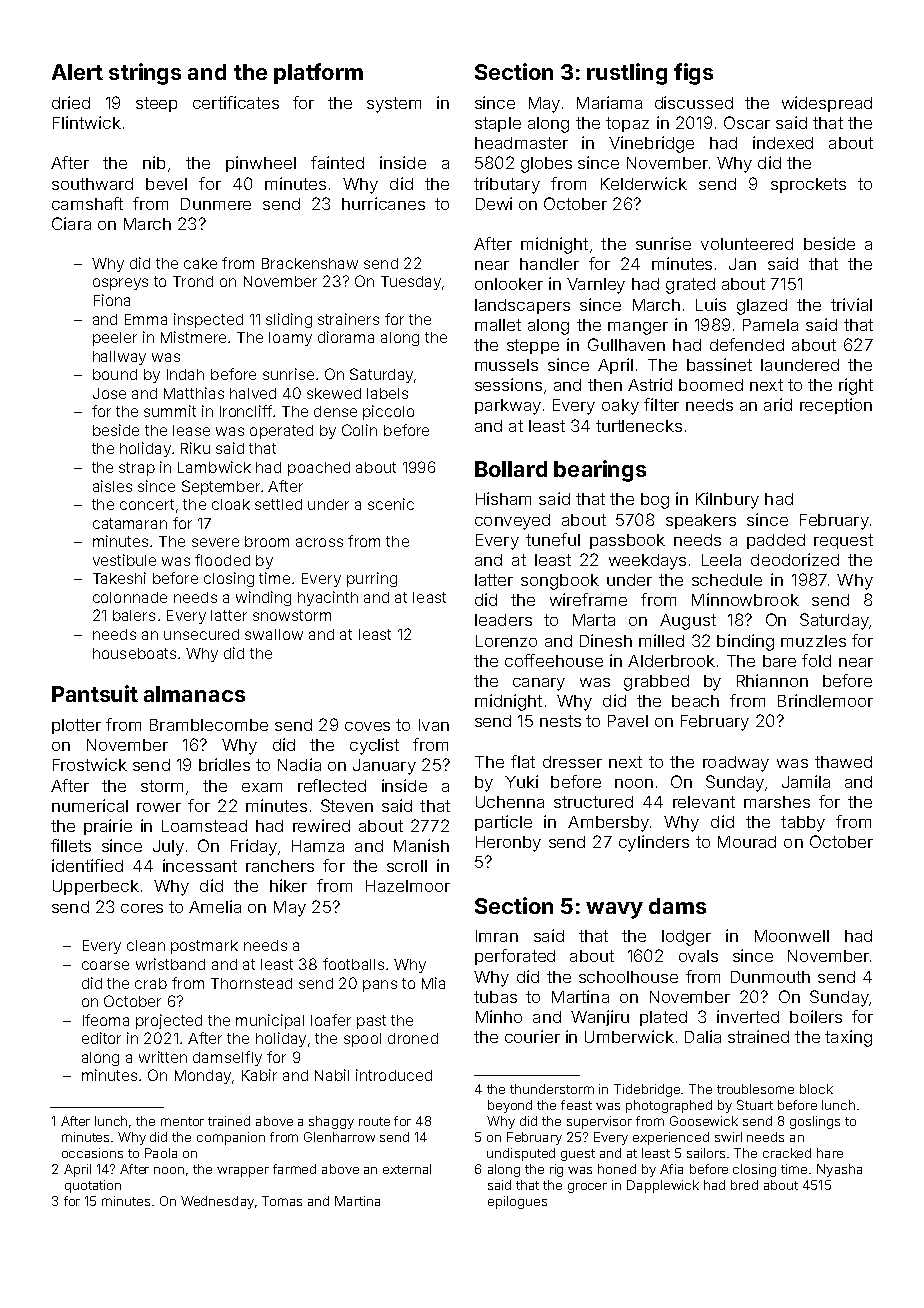  What do you see at coordinates (843, 762) in the screenshot?
I see `thawed` at bounding box center [843, 762].
